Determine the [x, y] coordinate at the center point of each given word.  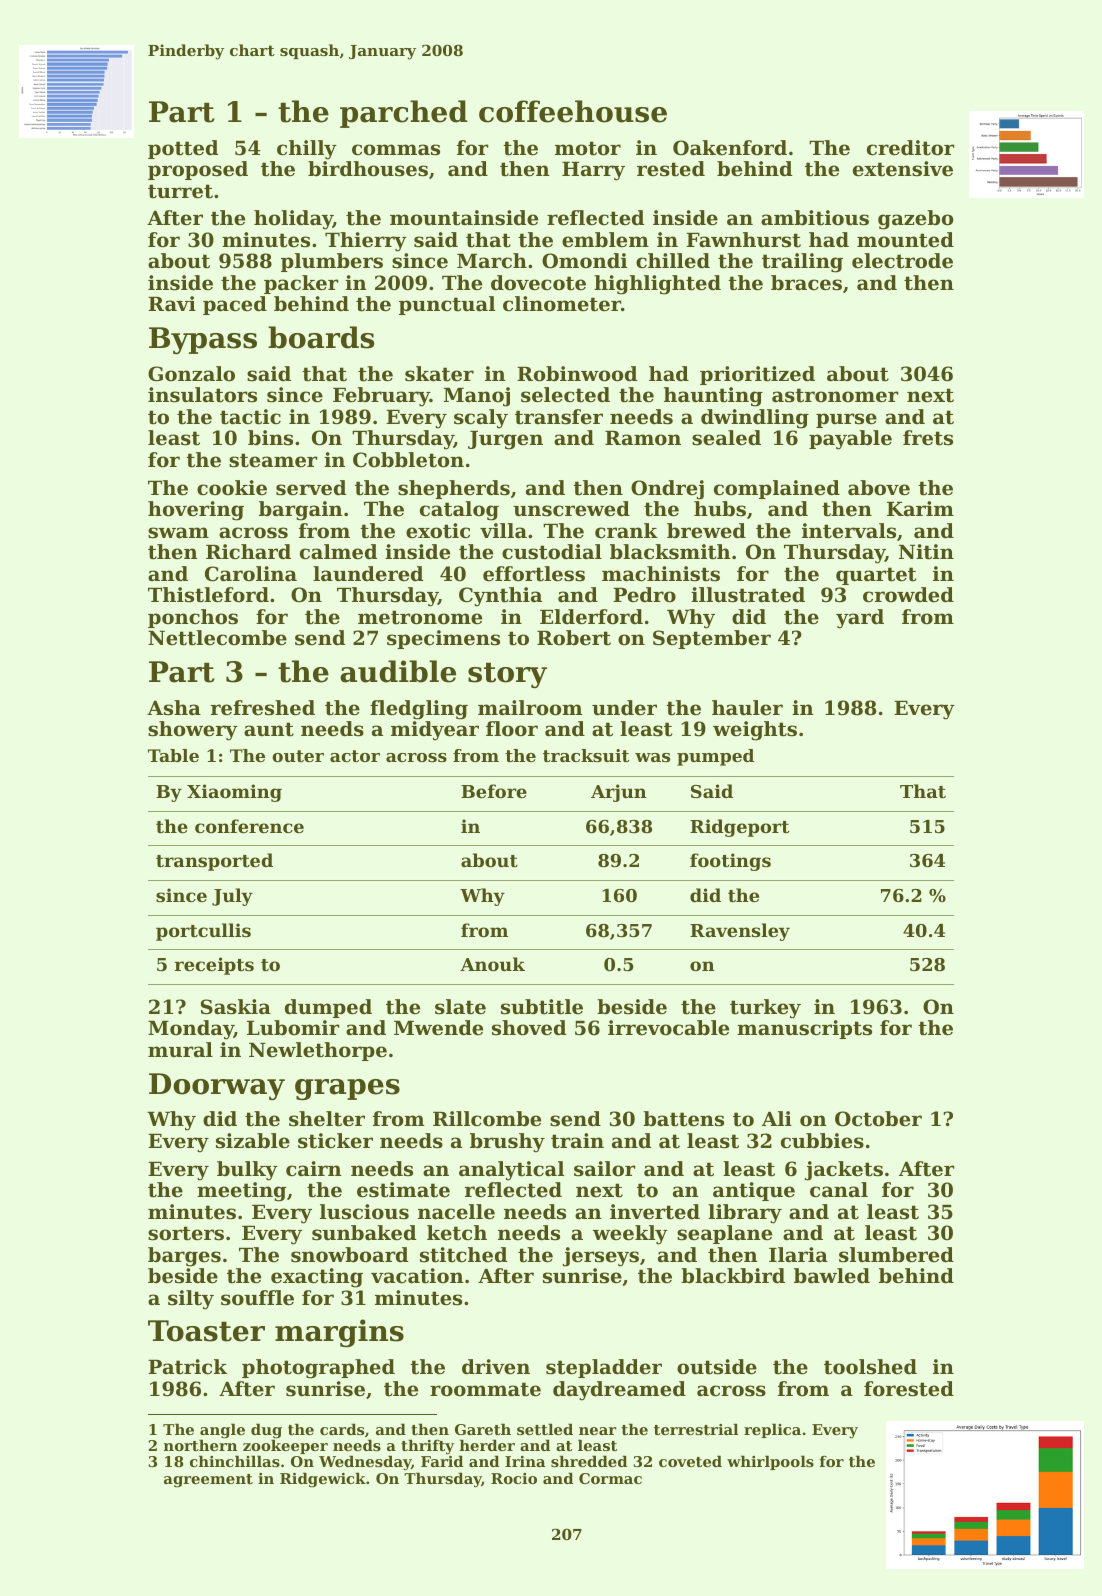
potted [183, 149]
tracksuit [586, 755]
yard [860, 619]
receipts [214, 966]
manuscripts [804, 1029]
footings [730, 862]
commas [396, 150]
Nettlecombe [217, 638]
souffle [257, 1298]
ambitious [815, 218]
